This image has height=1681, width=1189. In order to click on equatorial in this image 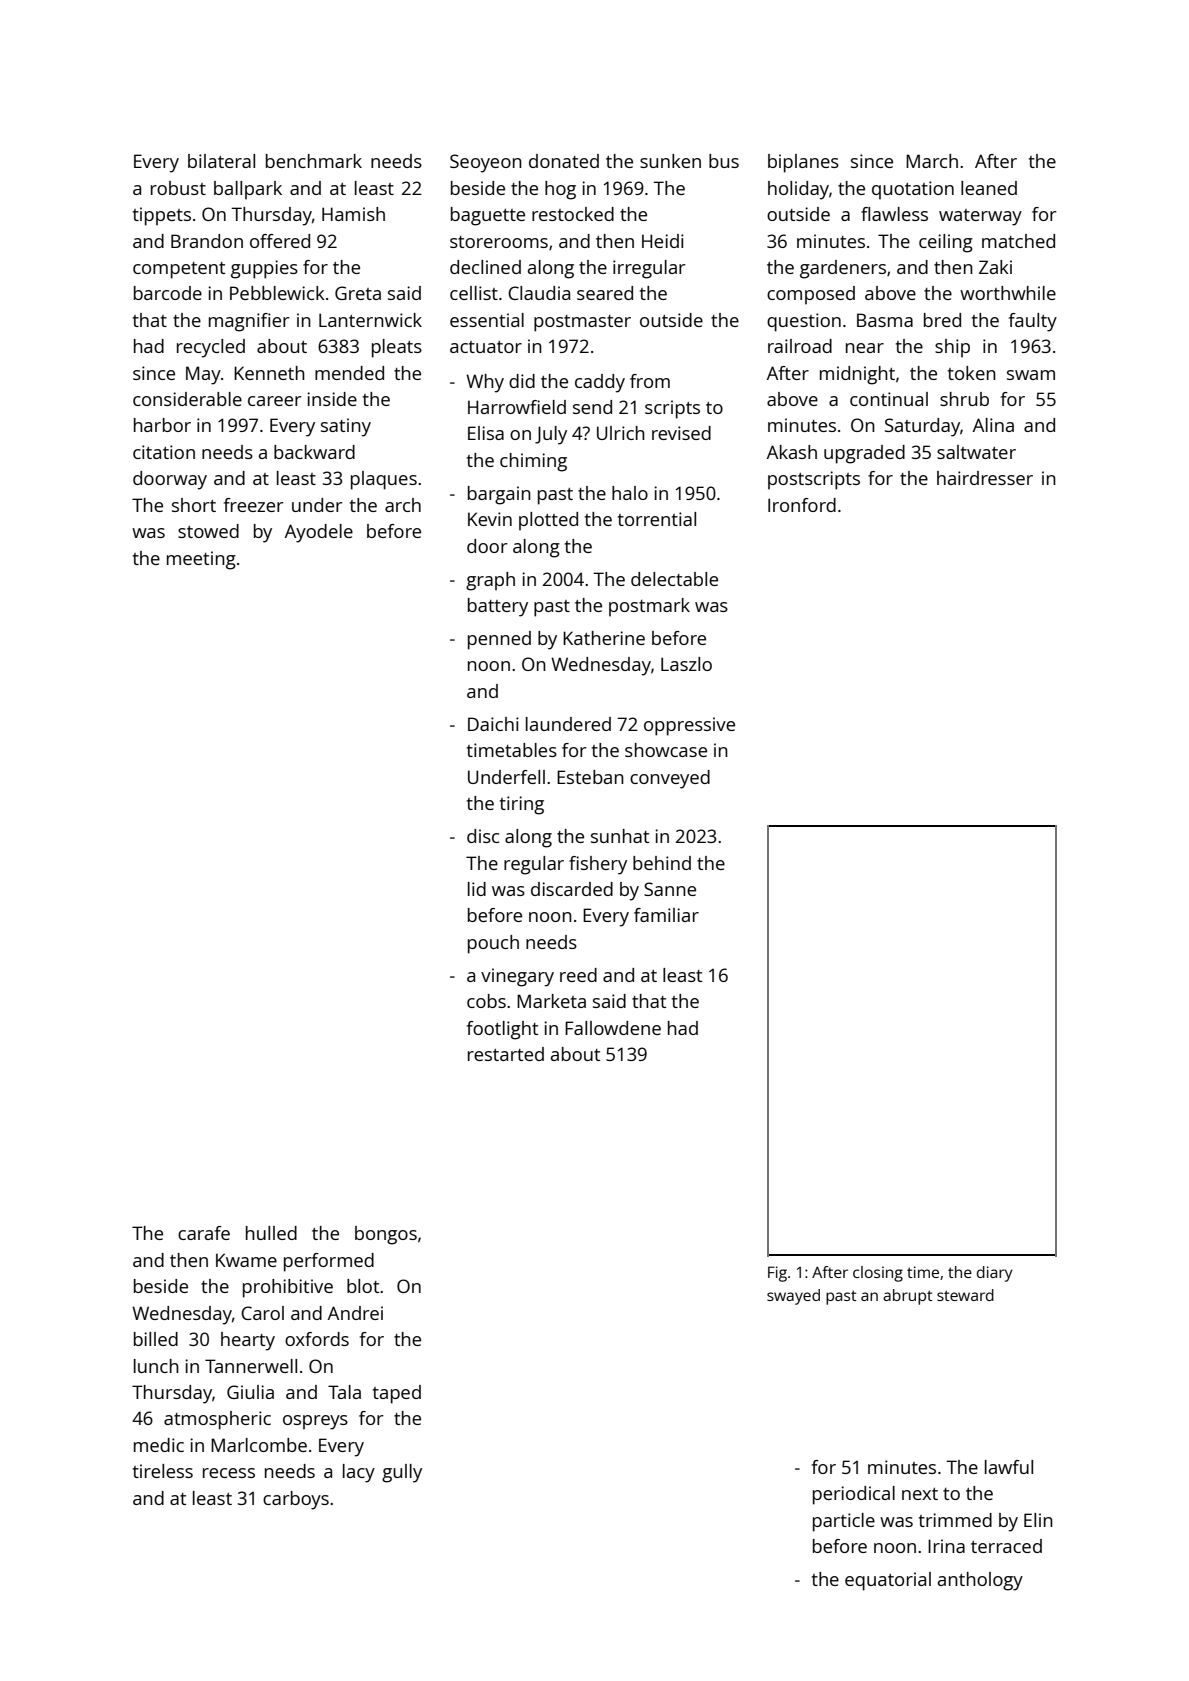, I will do `click(888, 1581)`.
